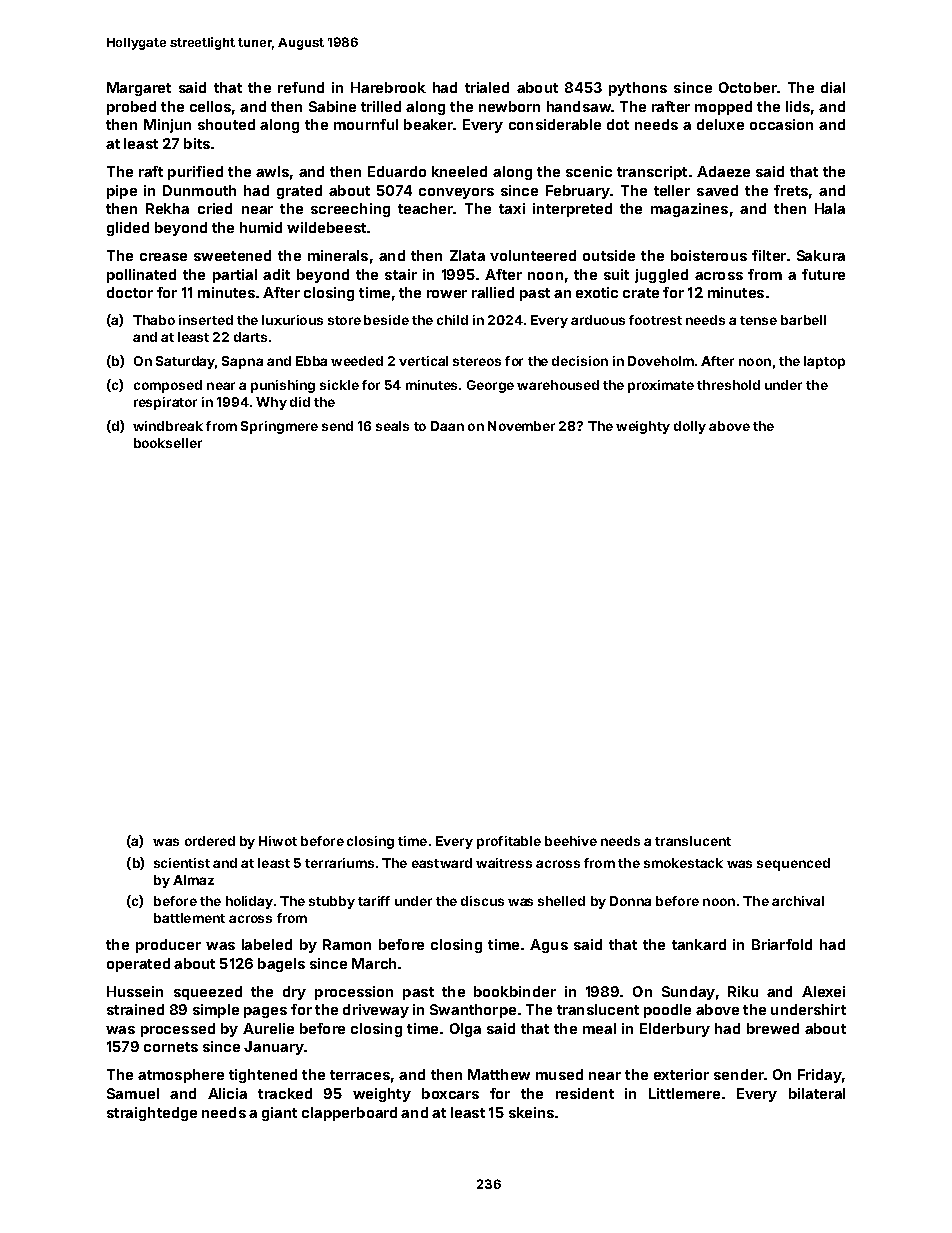 The image size is (952, 1233). I want to click on lids, so click(798, 106).
